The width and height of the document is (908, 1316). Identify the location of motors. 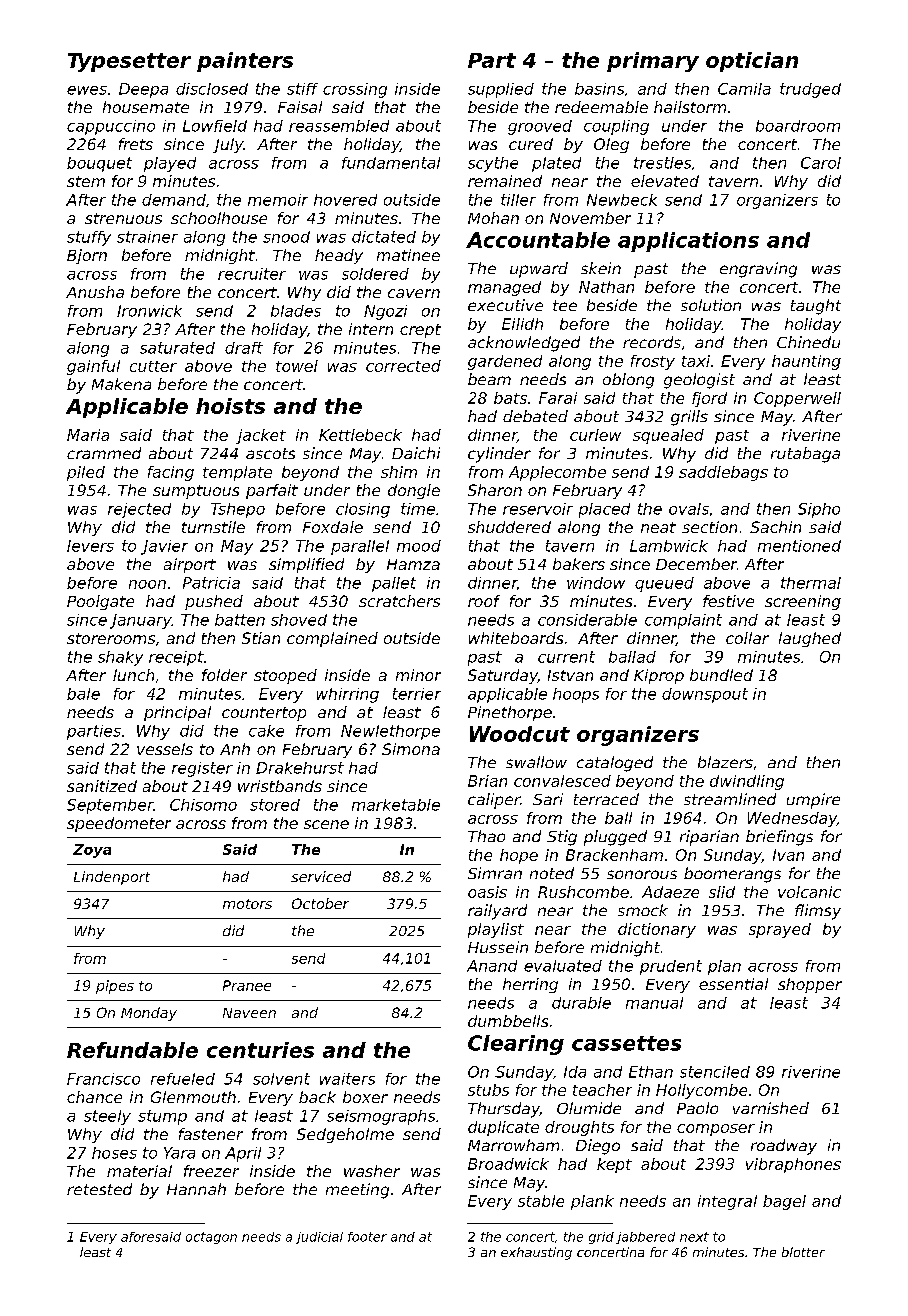
(247, 904).
